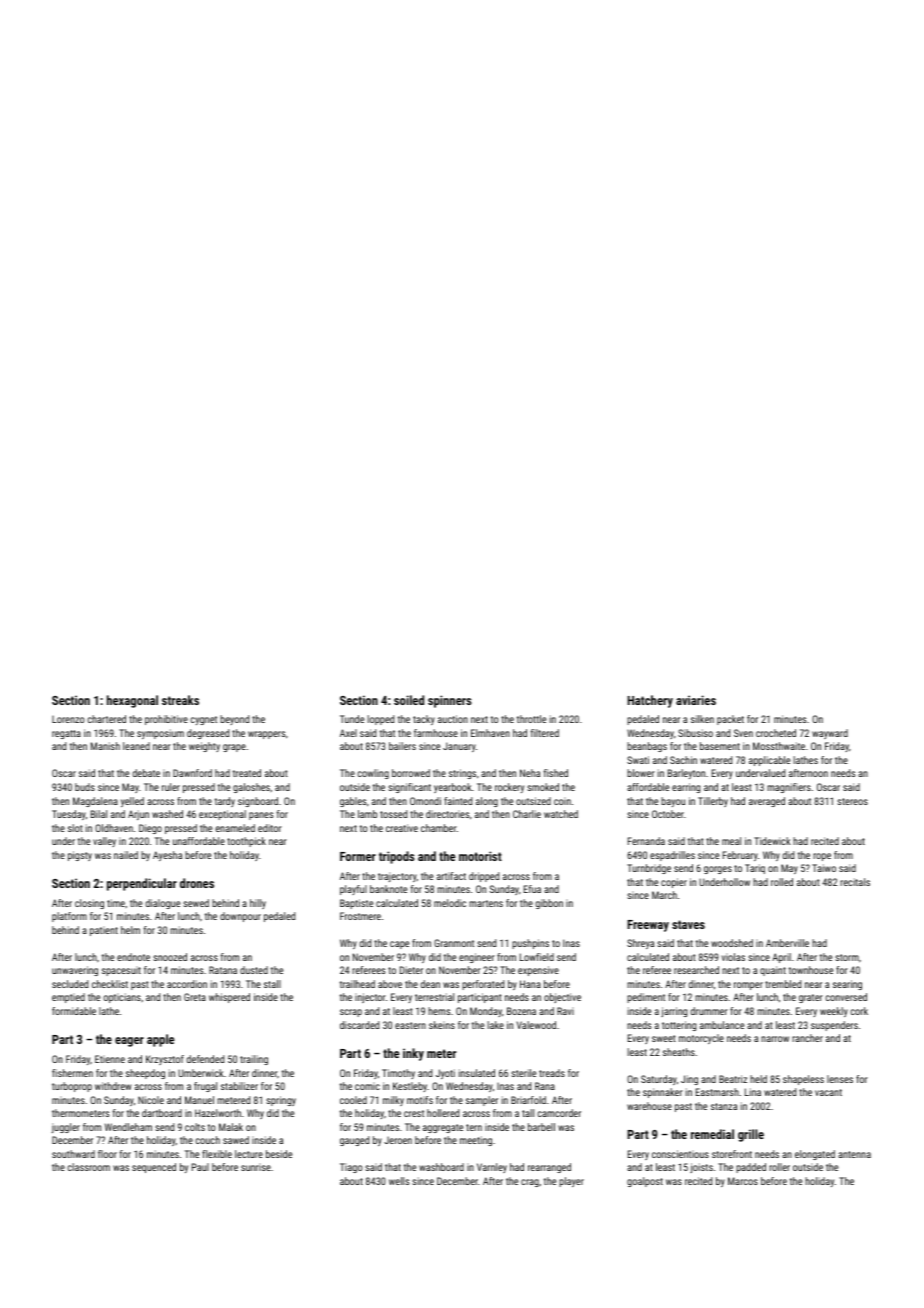 Image resolution: width=924 pixels, height=1308 pixels. I want to click on tripods, so click(397, 857).
